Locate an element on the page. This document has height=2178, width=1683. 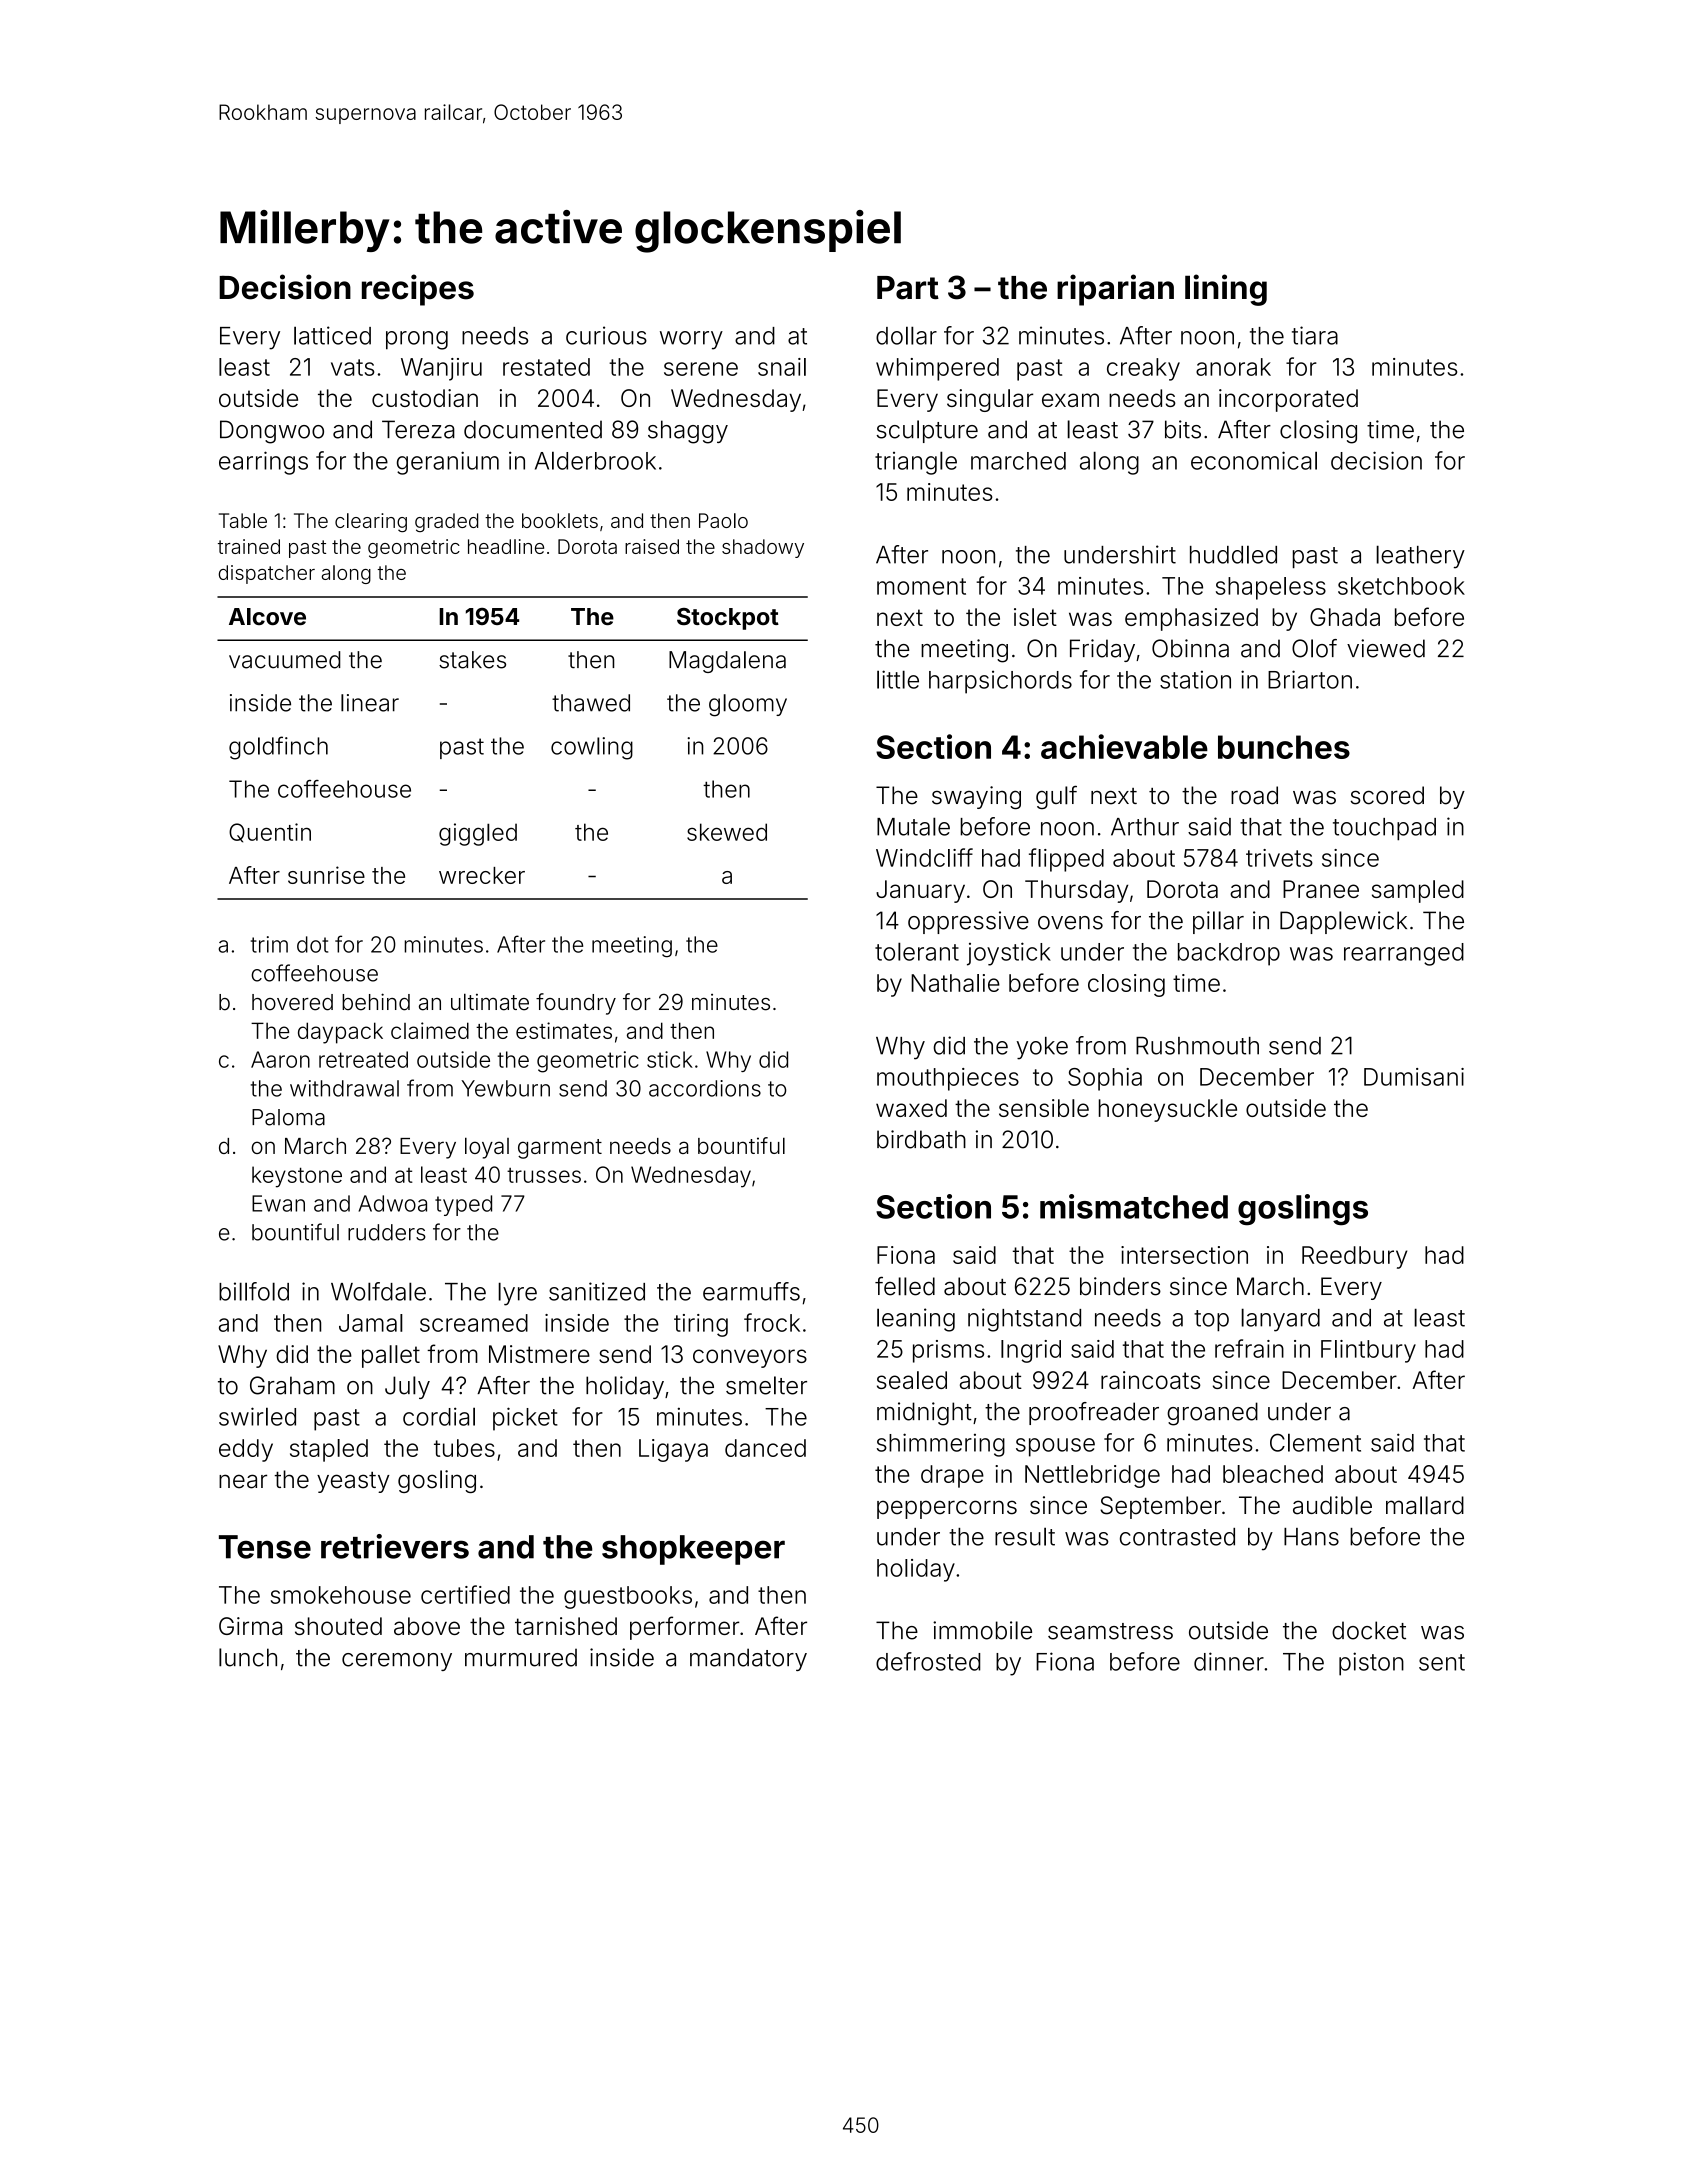
yoke is located at coordinates (1042, 1048).
